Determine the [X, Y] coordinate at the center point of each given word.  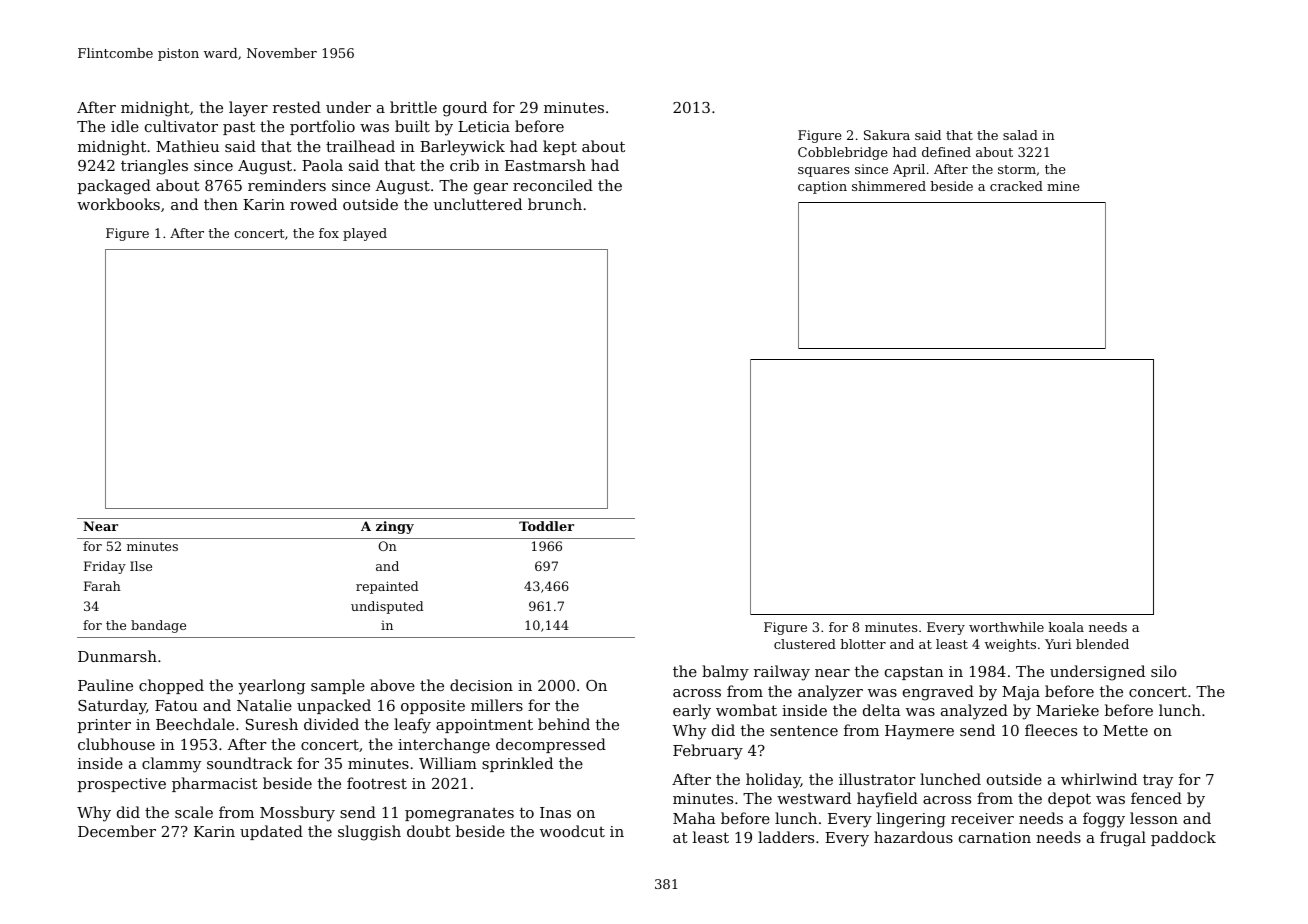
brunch [555, 204]
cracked [1016, 186]
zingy [395, 527]
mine [1063, 186]
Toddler [546, 526]
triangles [154, 167]
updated [271, 832]
